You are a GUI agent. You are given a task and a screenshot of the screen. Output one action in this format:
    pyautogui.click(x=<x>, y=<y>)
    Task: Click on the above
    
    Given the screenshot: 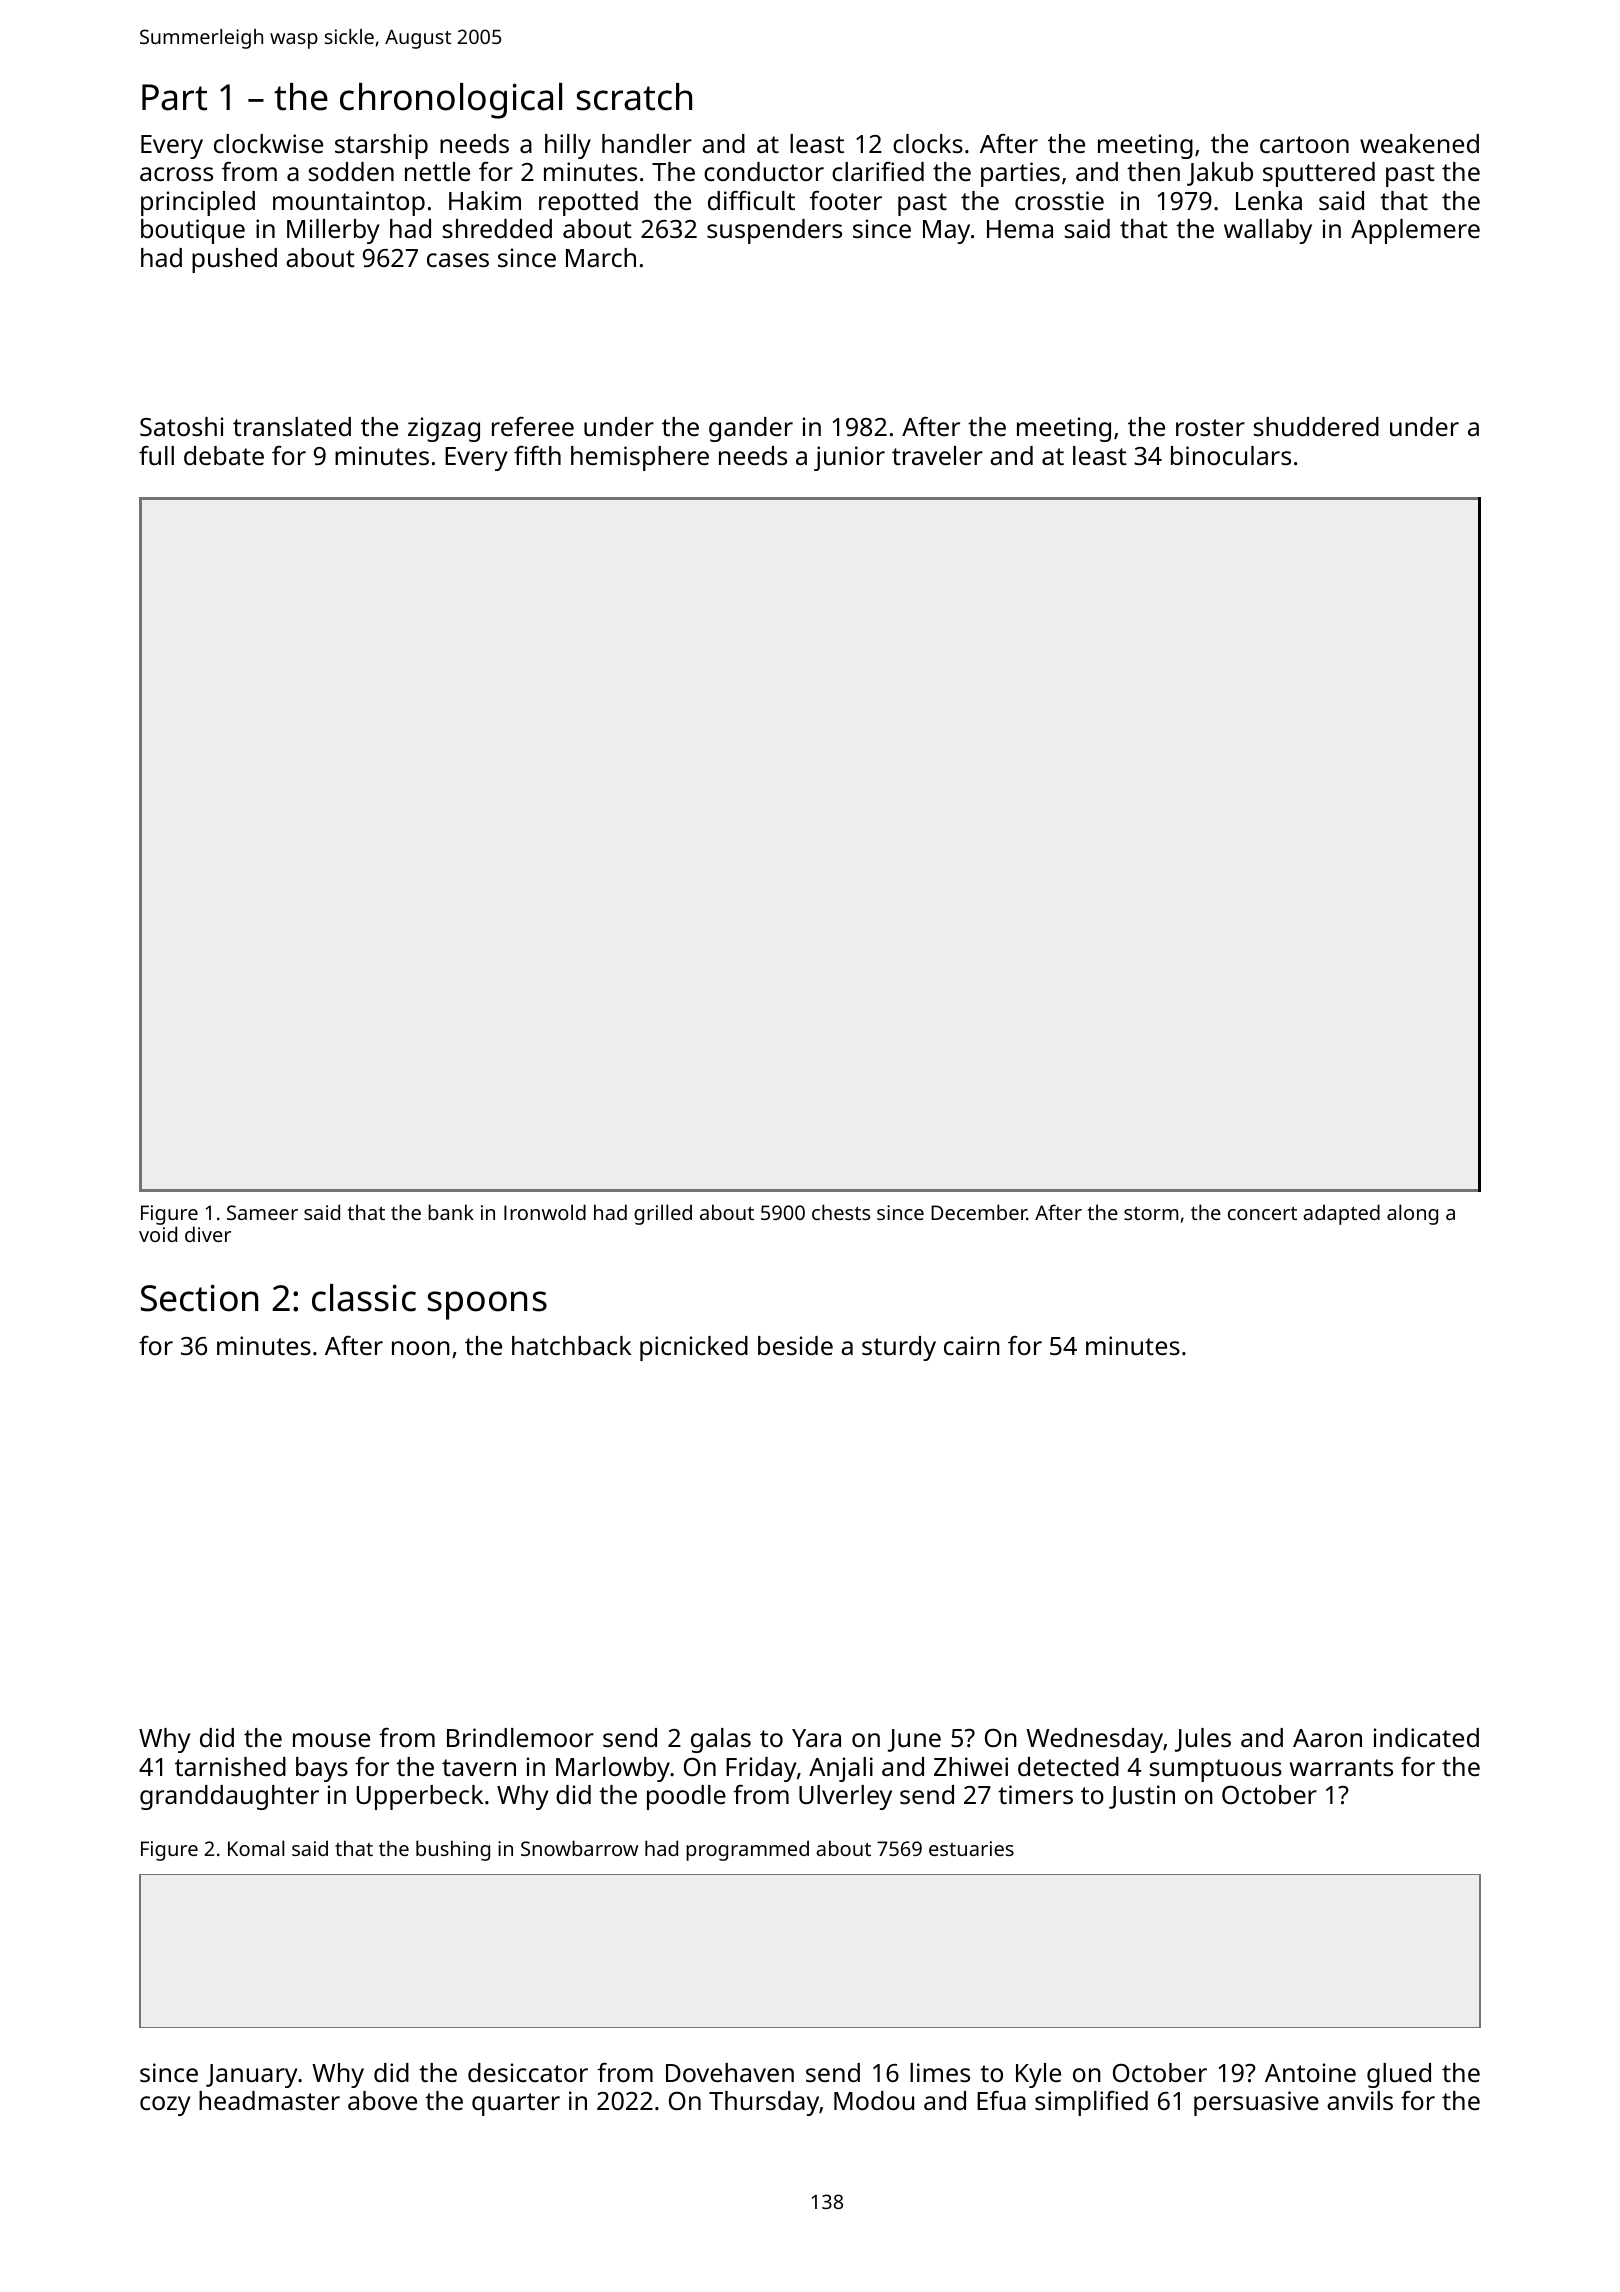 What is the action you would take?
    pyautogui.click(x=382, y=2100)
